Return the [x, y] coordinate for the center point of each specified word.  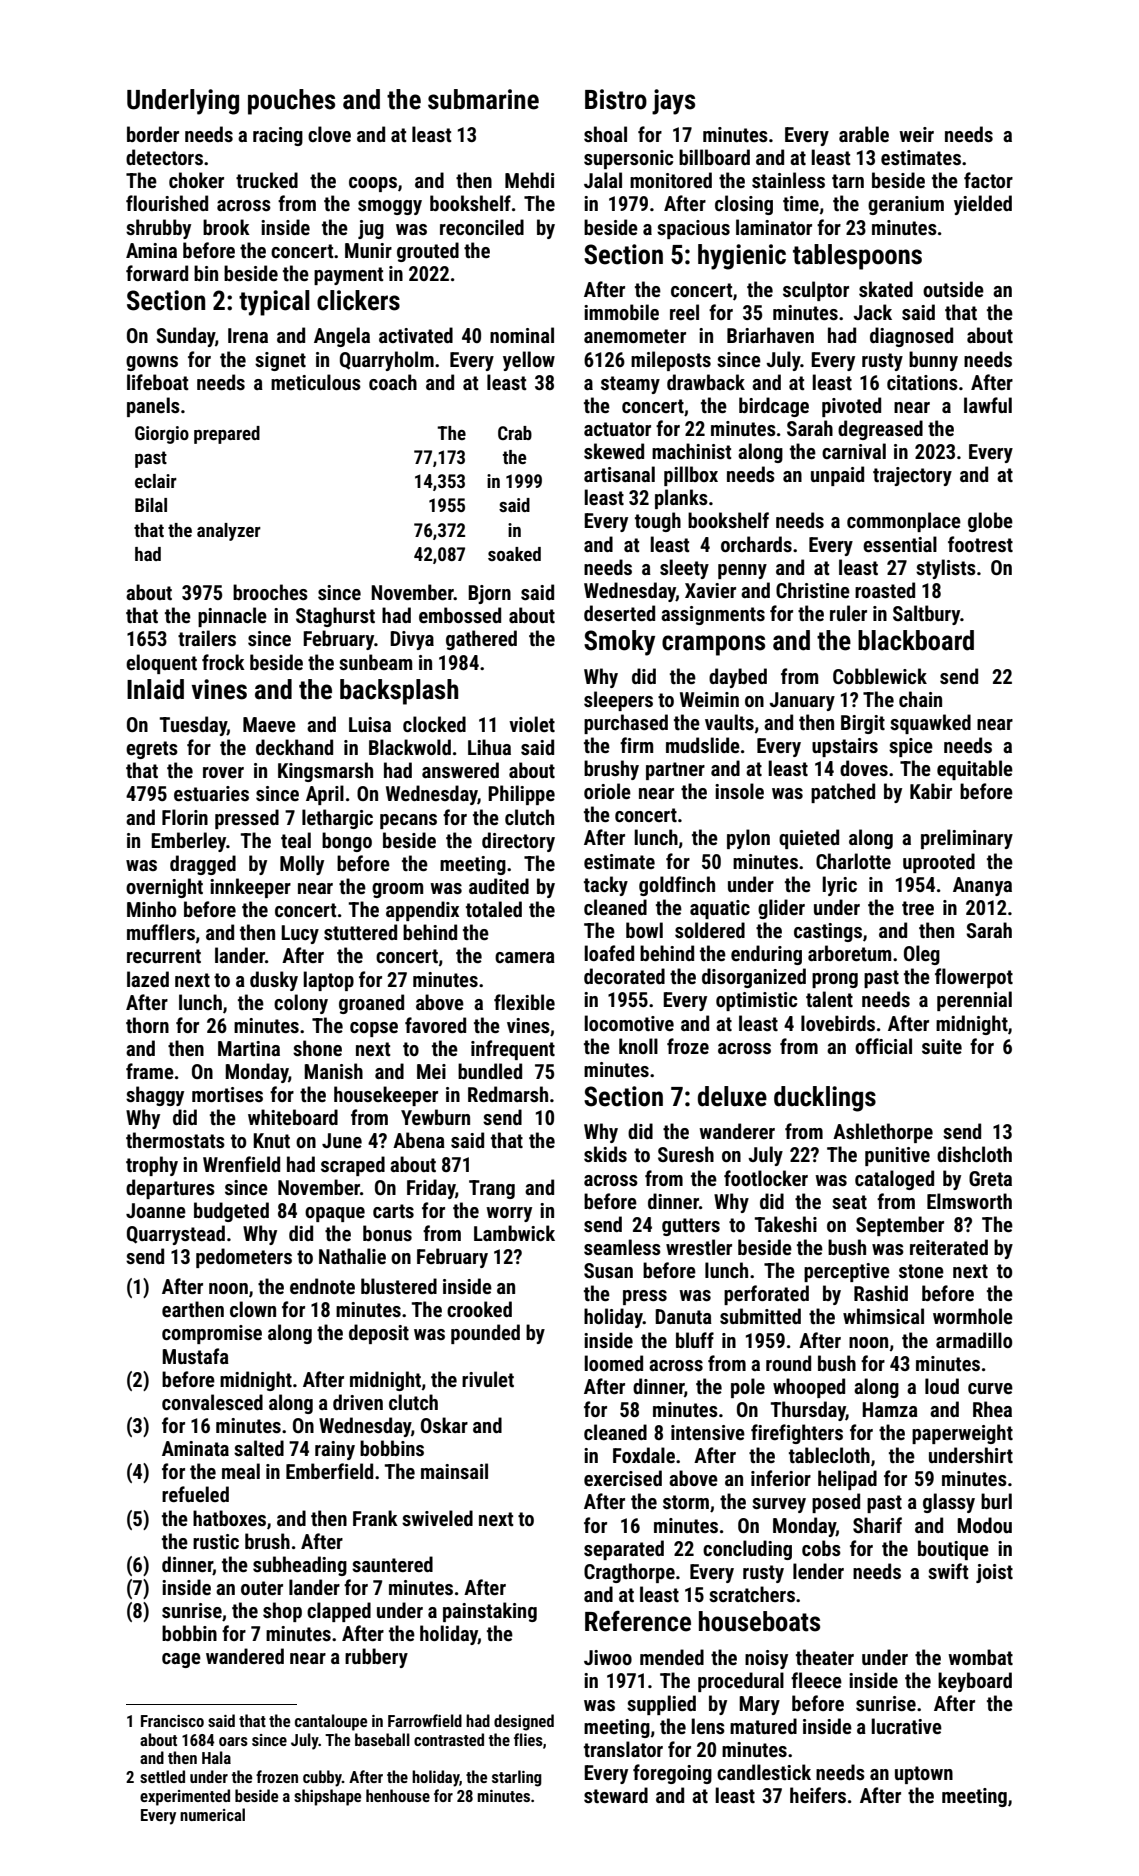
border [153, 134]
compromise [212, 1334]
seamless [622, 1247]
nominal [522, 335]
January [802, 701]
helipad [847, 1480]
